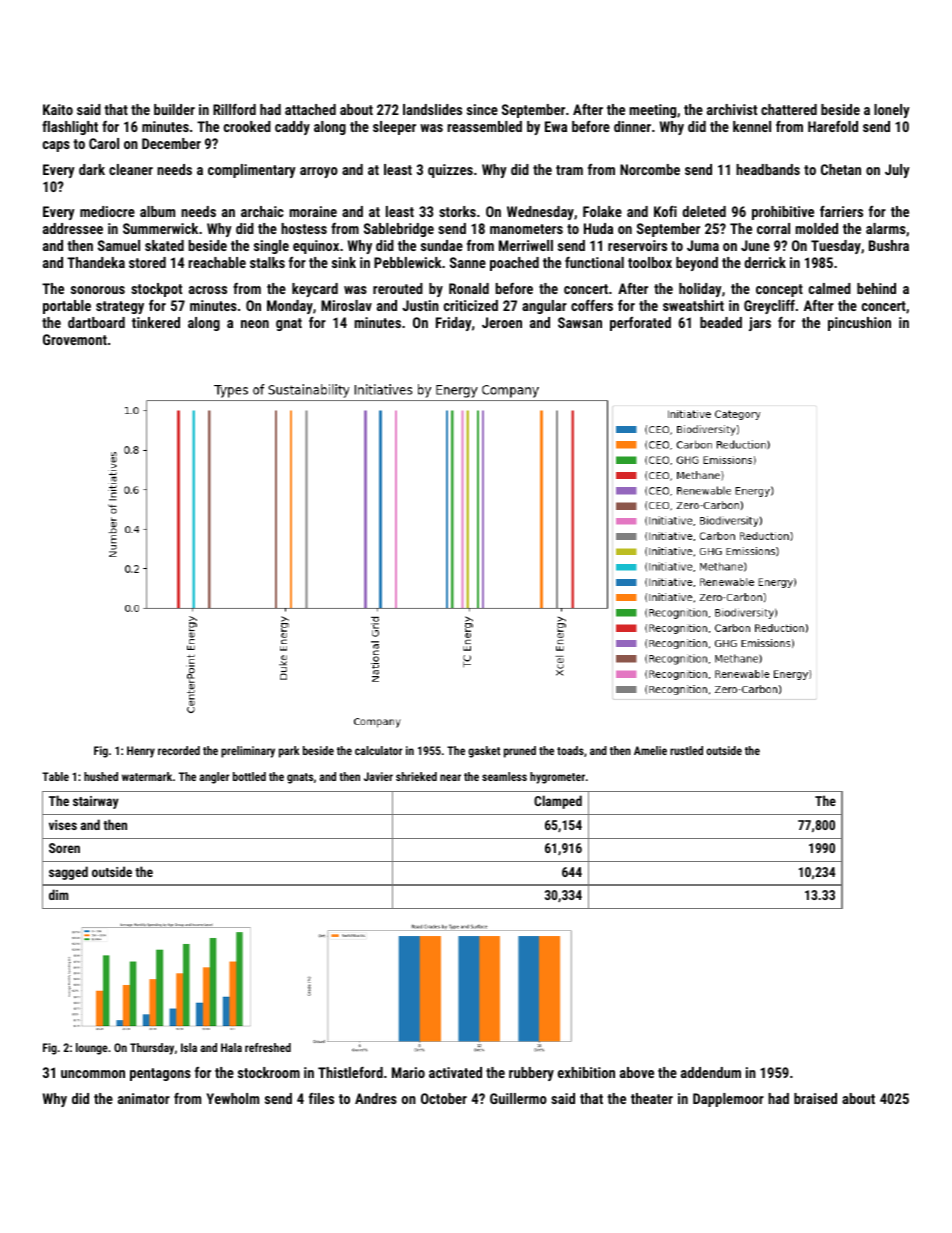  I want to click on since, so click(482, 109).
